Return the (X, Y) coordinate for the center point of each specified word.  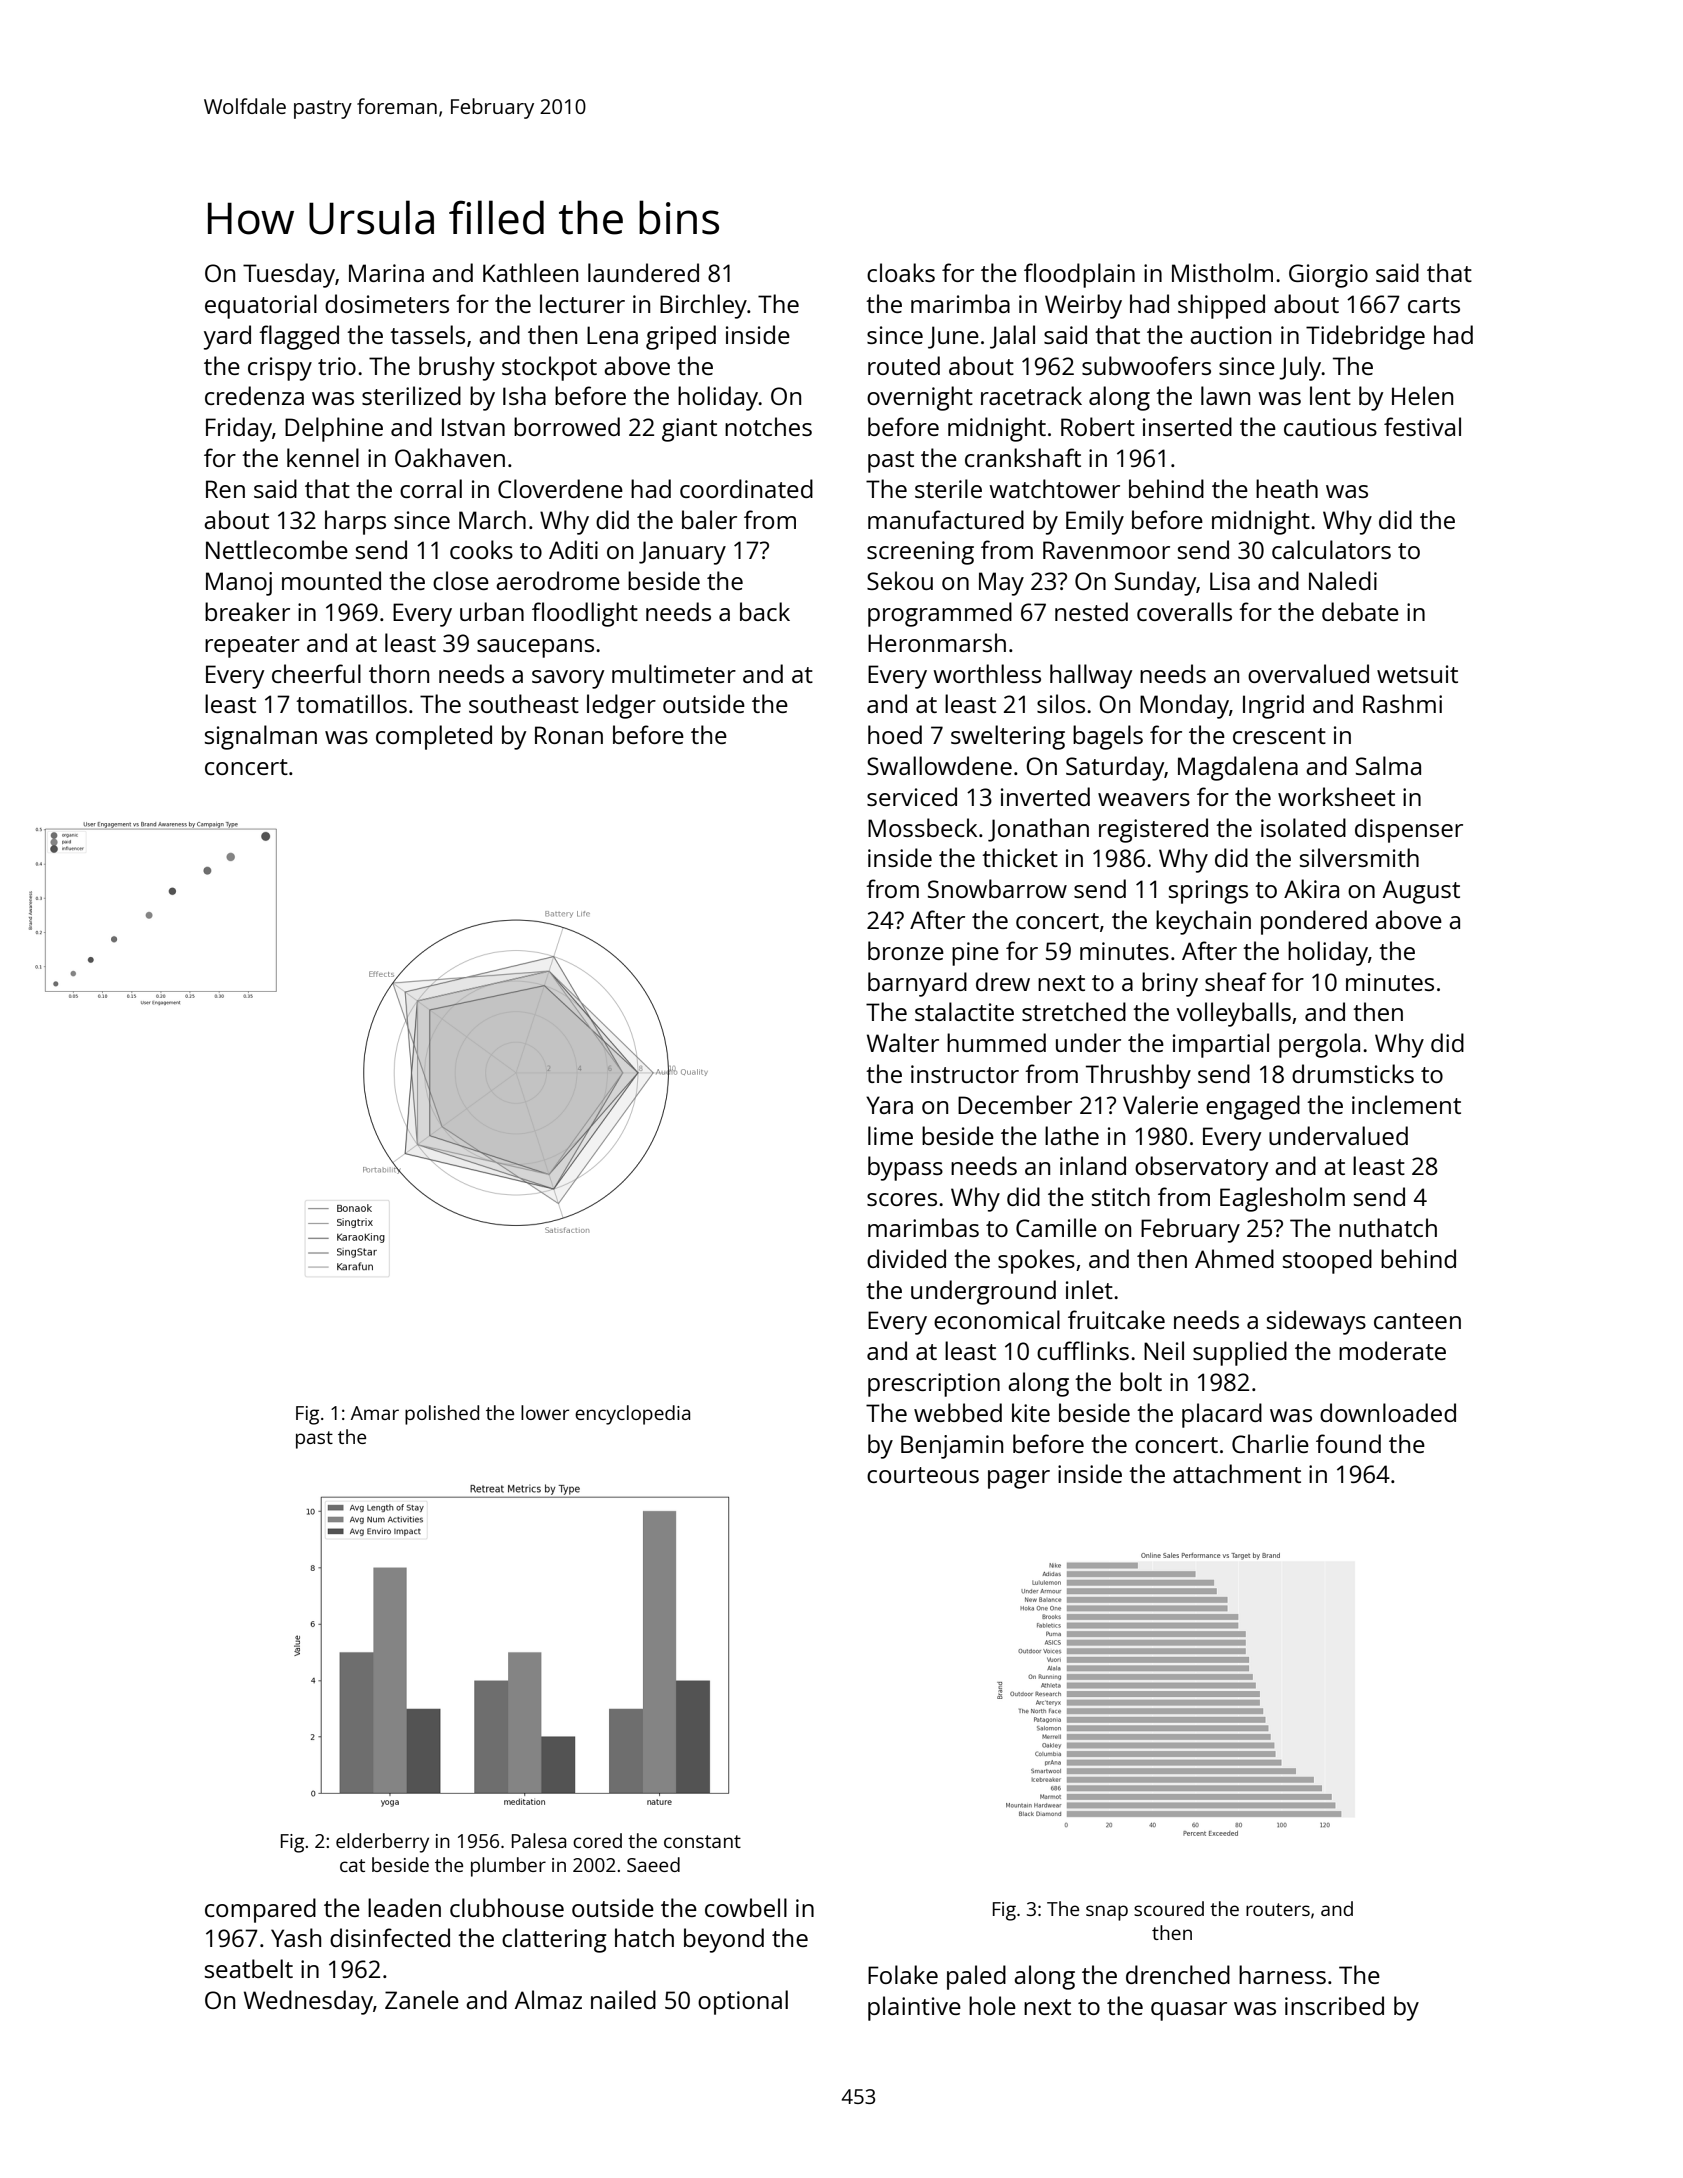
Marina (386, 273)
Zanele (422, 1999)
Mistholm (1222, 272)
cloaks (901, 272)
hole (992, 2005)
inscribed (1334, 2005)
